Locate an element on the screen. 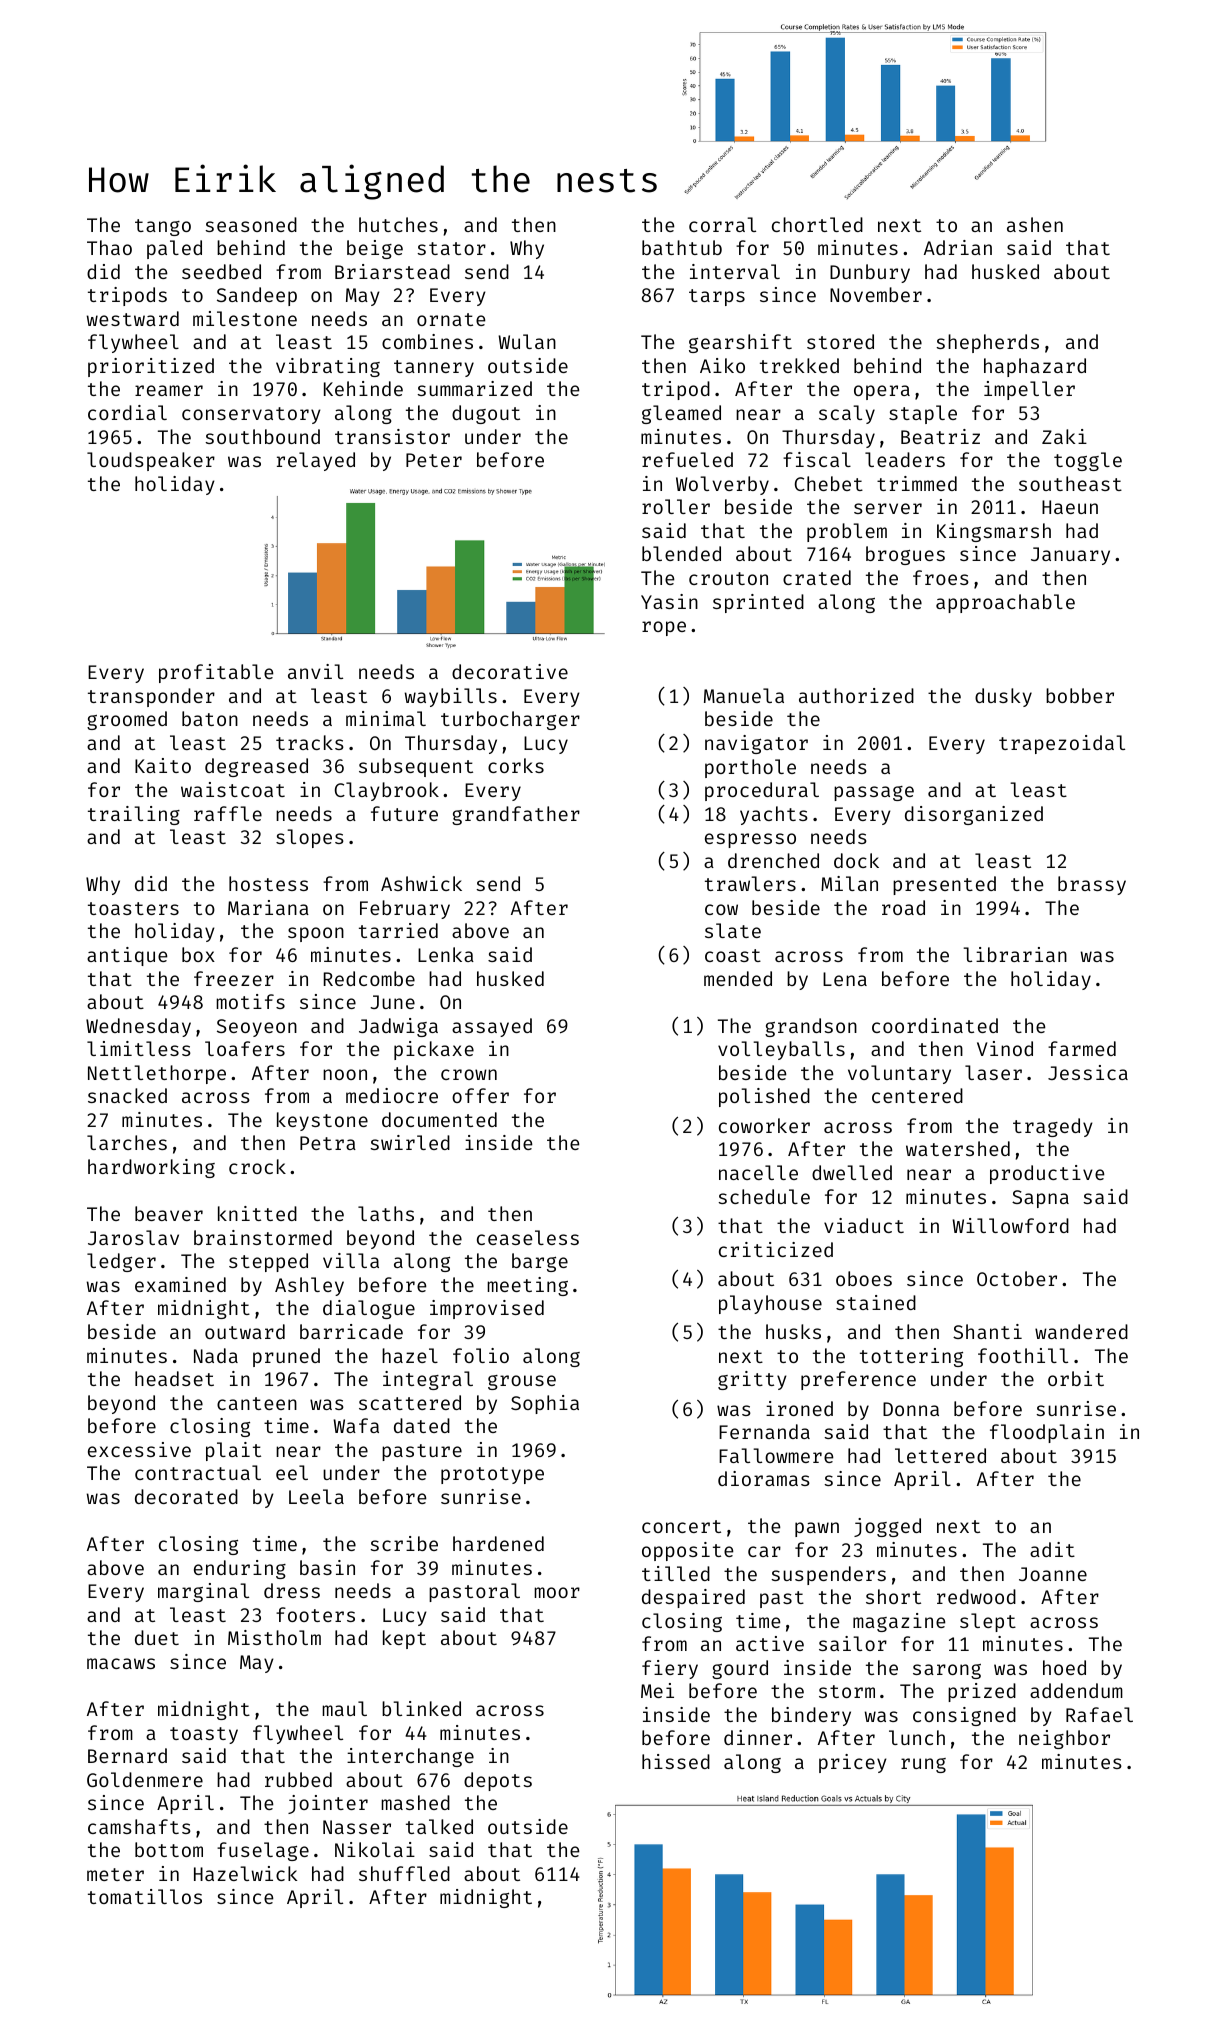 Image resolution: width=1232 pixels, height=2030 pixels. rubbed is located at coordinates (298, 1779).
